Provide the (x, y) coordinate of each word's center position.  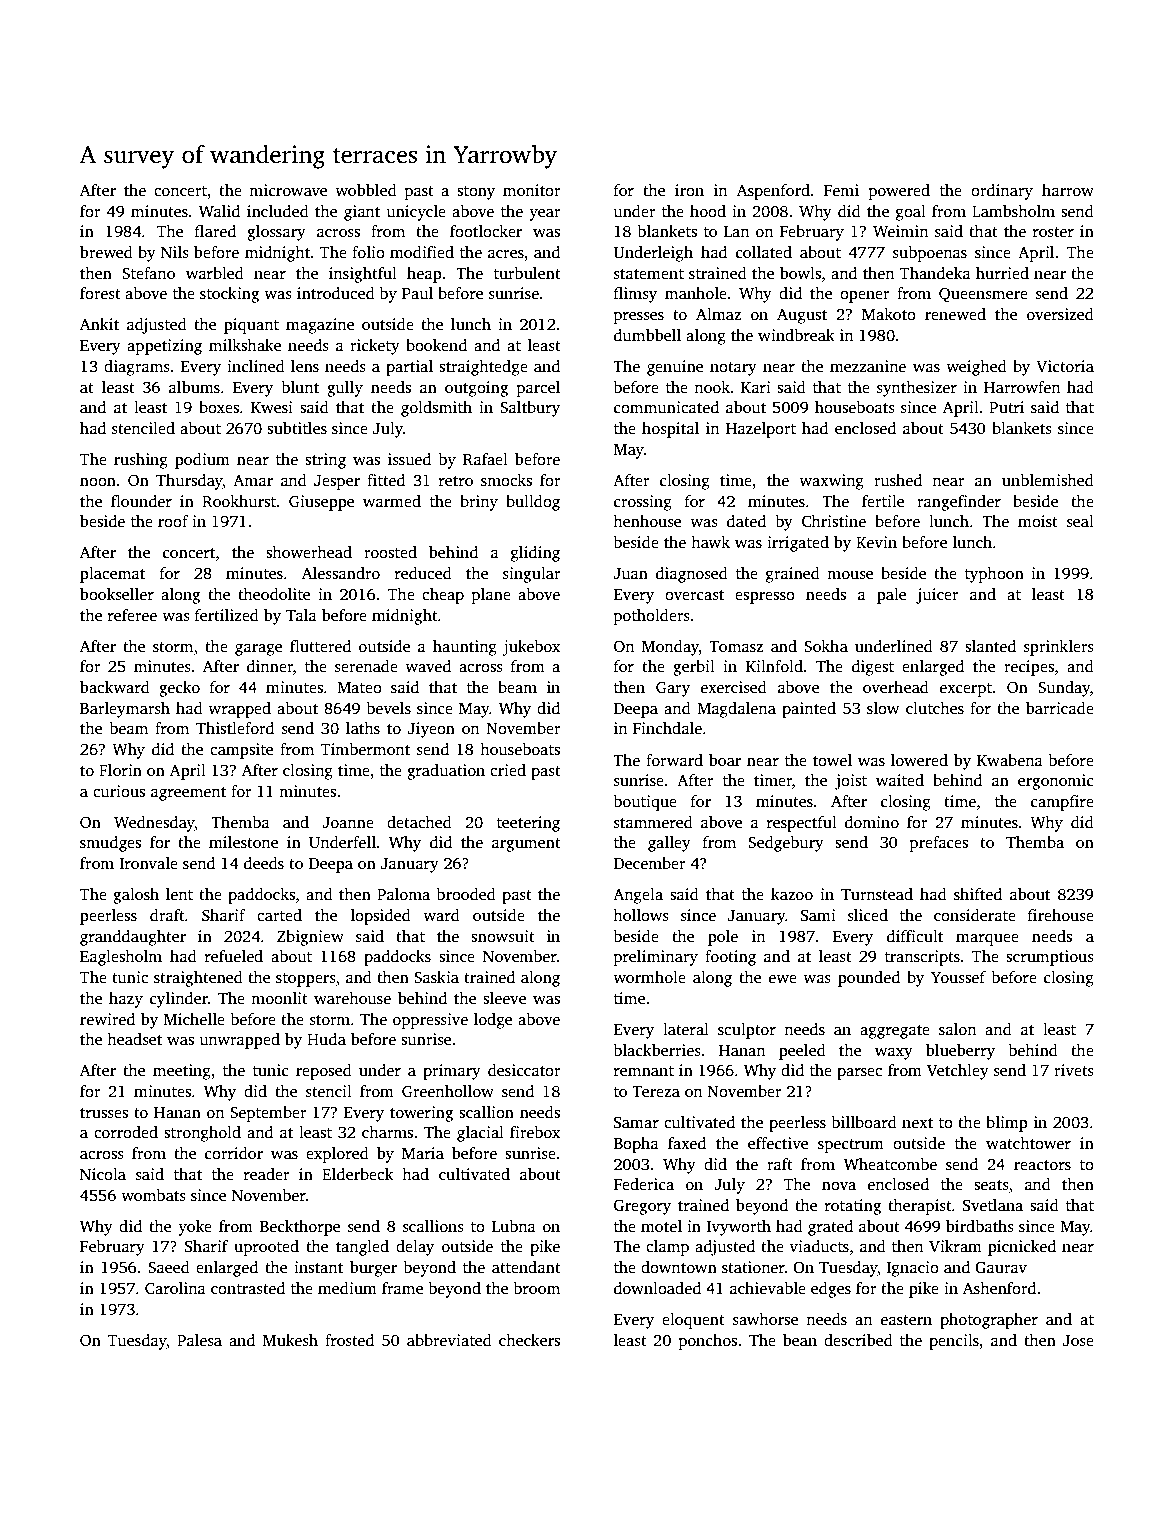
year (545, 215)
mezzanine (868, 366)
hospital (670, 430)
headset (134, 1039)
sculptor (747, 1031)
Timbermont (365, 749)
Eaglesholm (121, 958)
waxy (894, 1054)
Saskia (436, 977)
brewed (106, 252)
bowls (800, 273)
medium (347, 1288)
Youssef (958, 977)
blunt (300, 387)
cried (508, 770)
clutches (935, 708)
